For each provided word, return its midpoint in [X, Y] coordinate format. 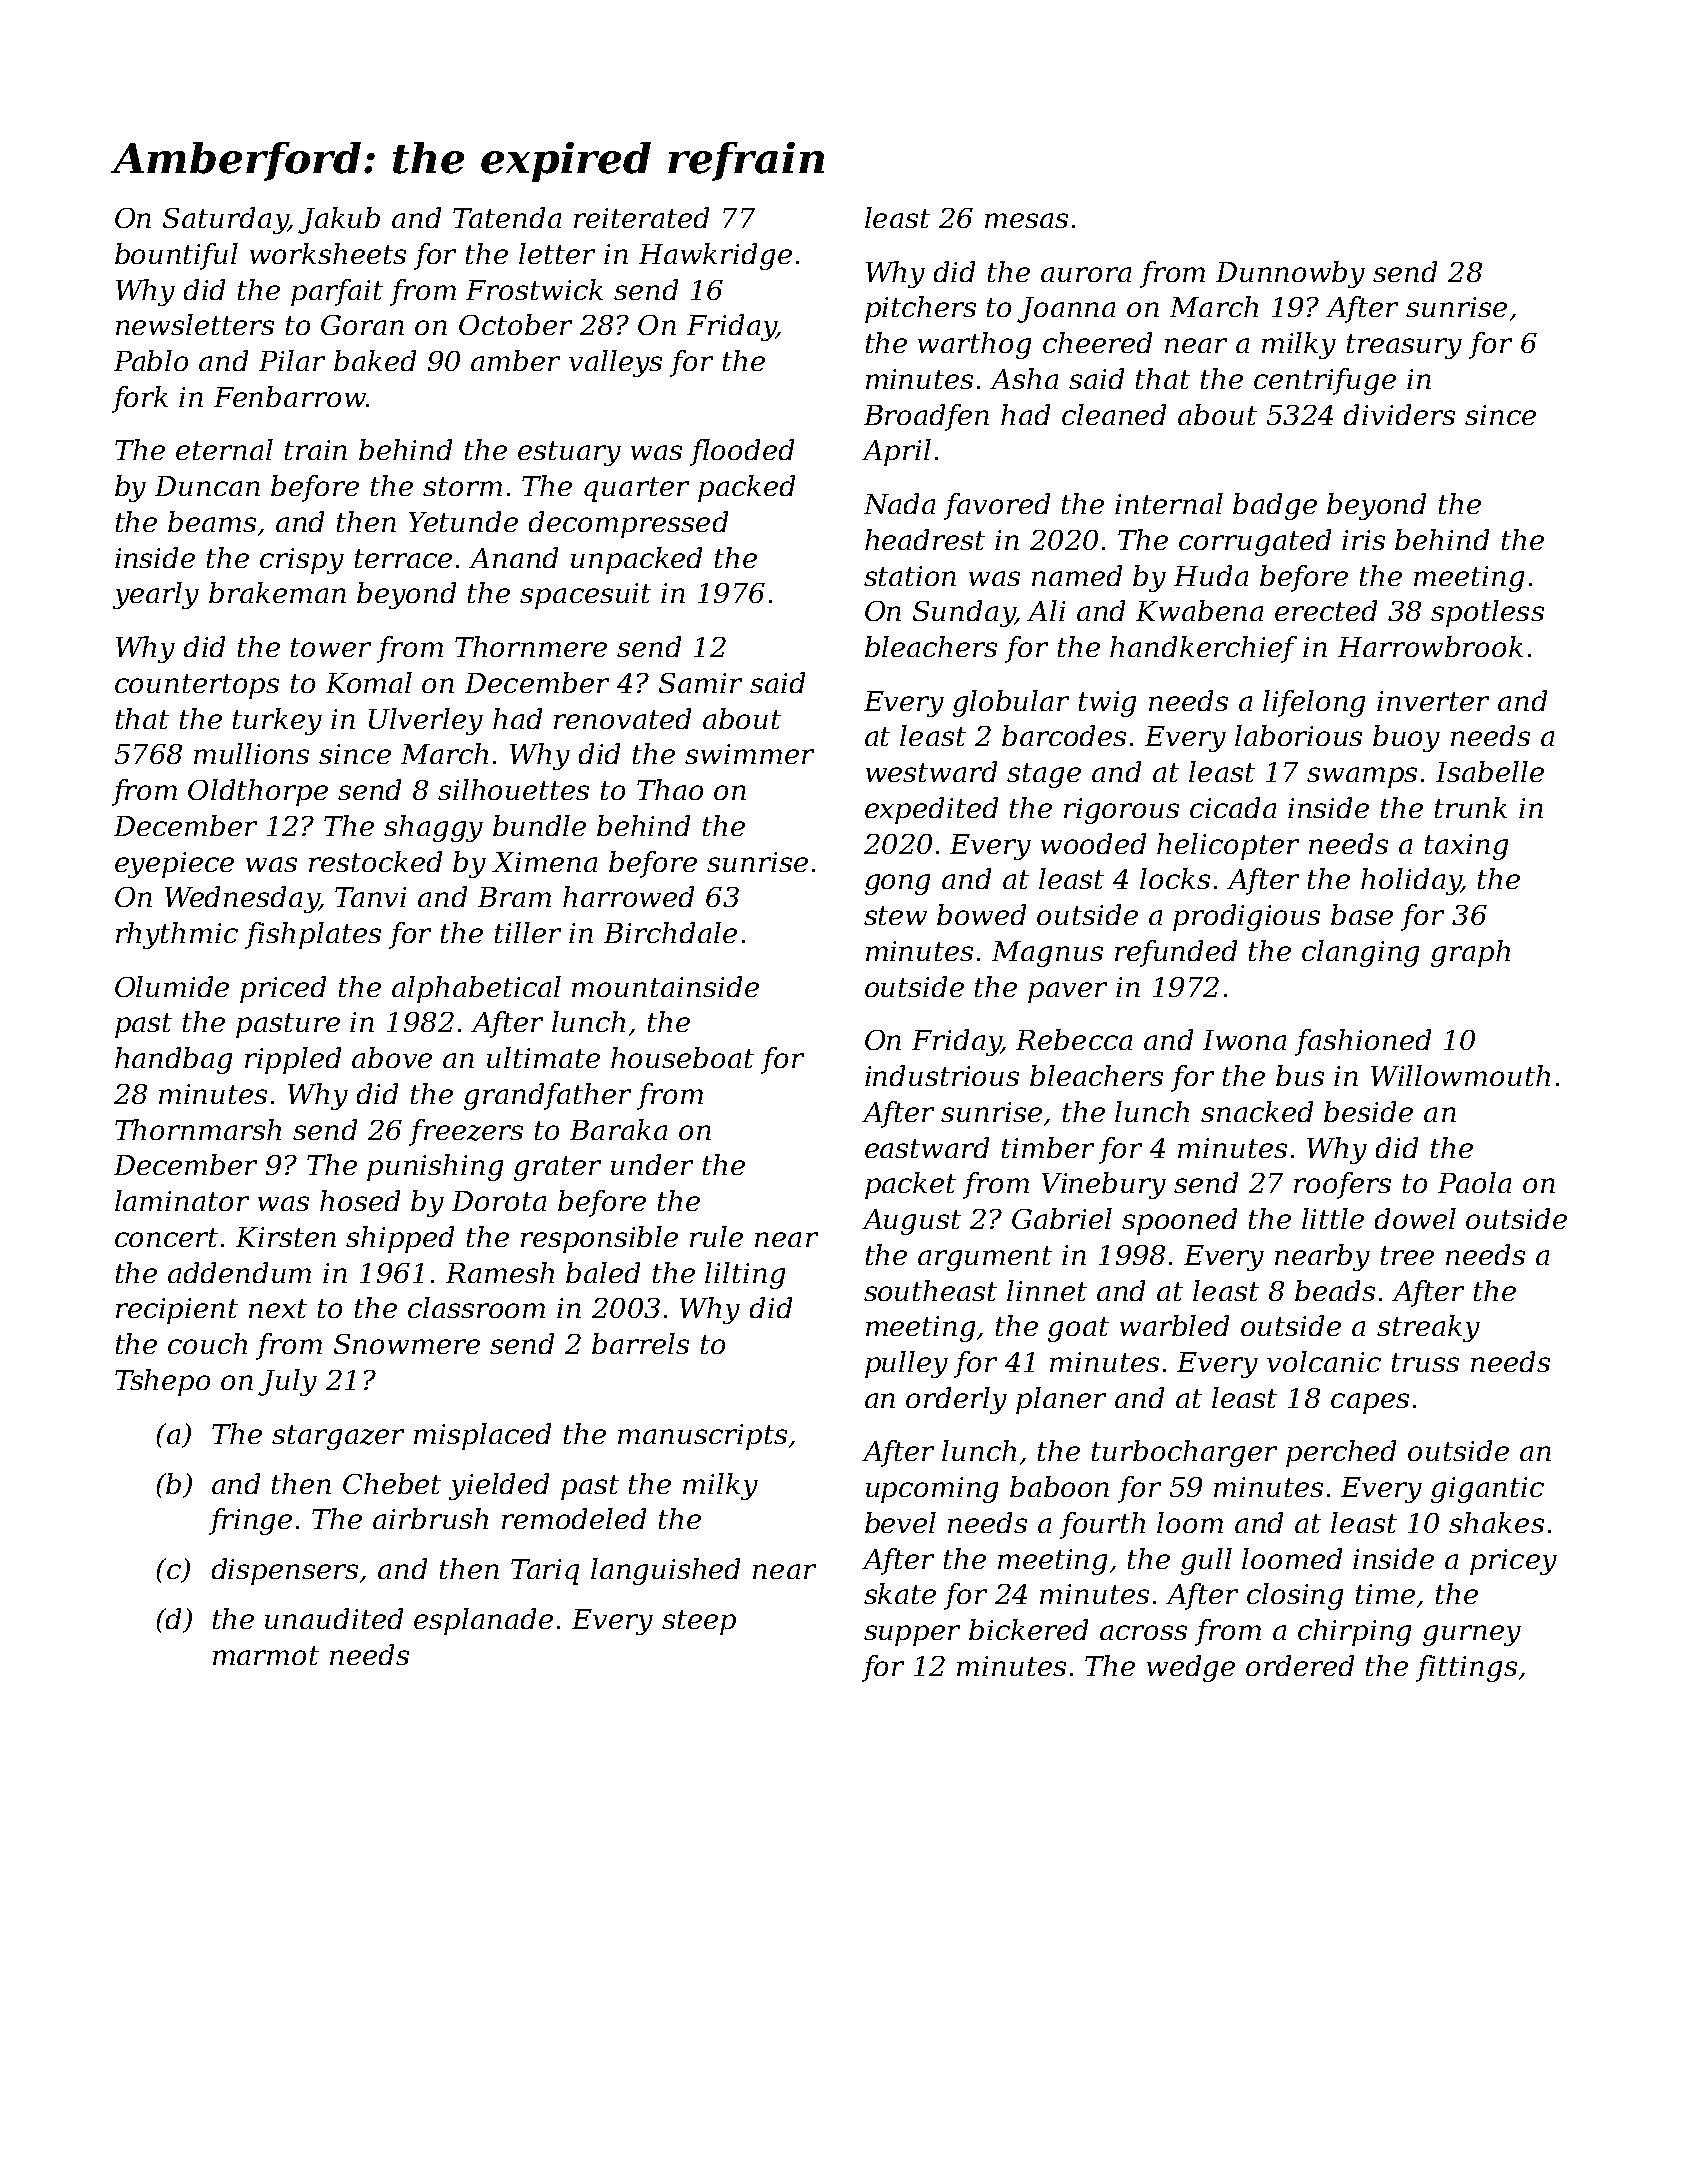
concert [166, 1237]
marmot [266, 1655]
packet [910, 1185]
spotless [1487, 613]
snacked [1257, 1111]
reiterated [641, 217]
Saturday [225, 220]
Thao [670, 789]
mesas [1026, 220]
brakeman [277, 592]
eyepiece [174, 865]
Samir [700, 683]
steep [699, 1622]
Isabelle [1490, 771]
